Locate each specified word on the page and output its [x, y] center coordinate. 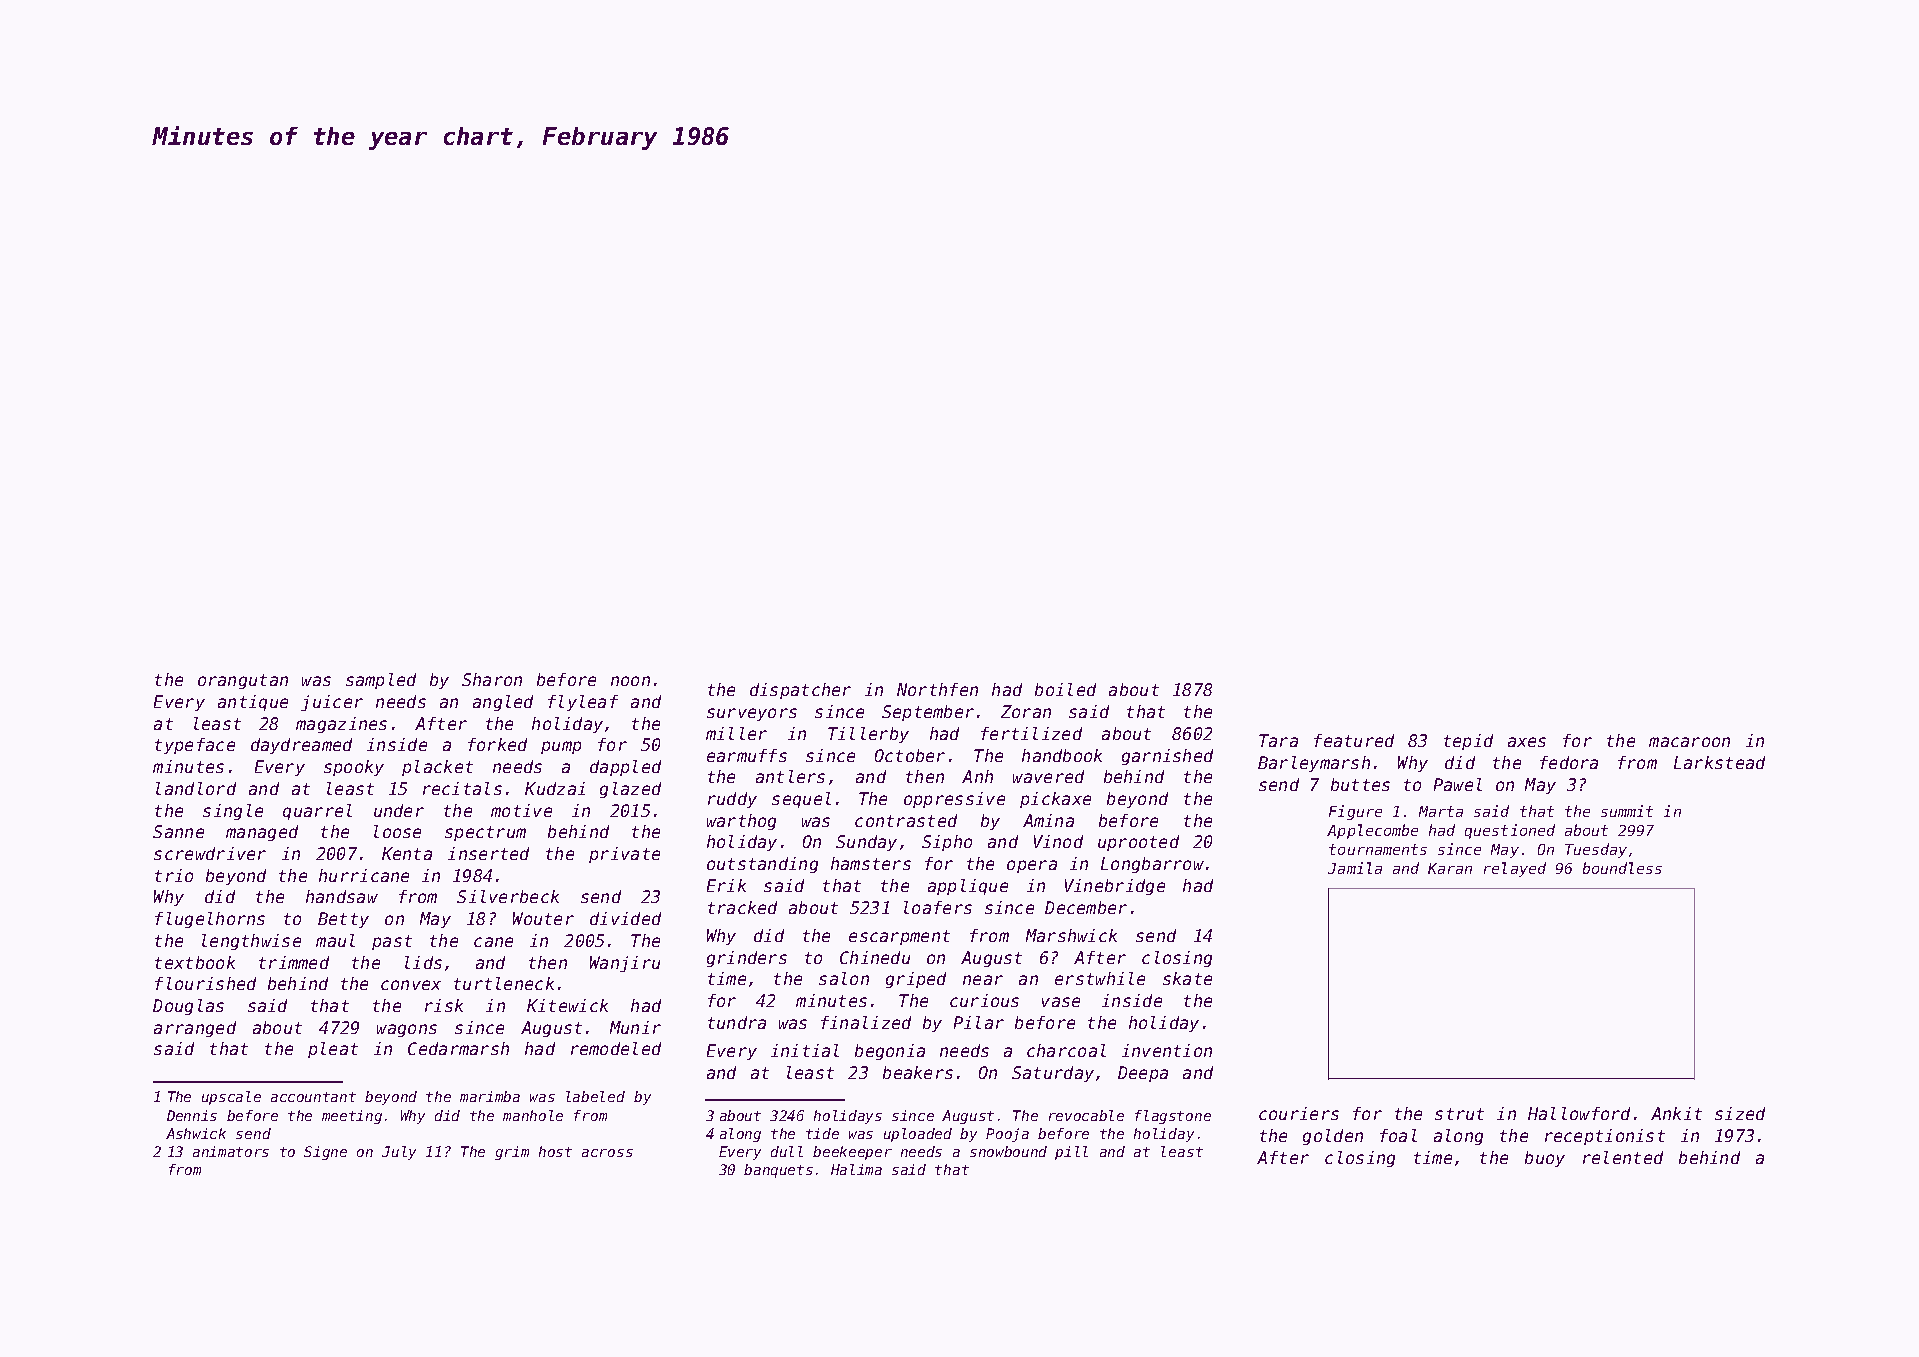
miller [736, 733]
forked [497, 744]
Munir [635, 1027]
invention [1167, 1050]
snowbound [1008, 1151]
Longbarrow [1152, 865]
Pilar [979, 1022]
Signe [325, 1153]
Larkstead [1719, 762]
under [399, 810]
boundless [1622, 868]
